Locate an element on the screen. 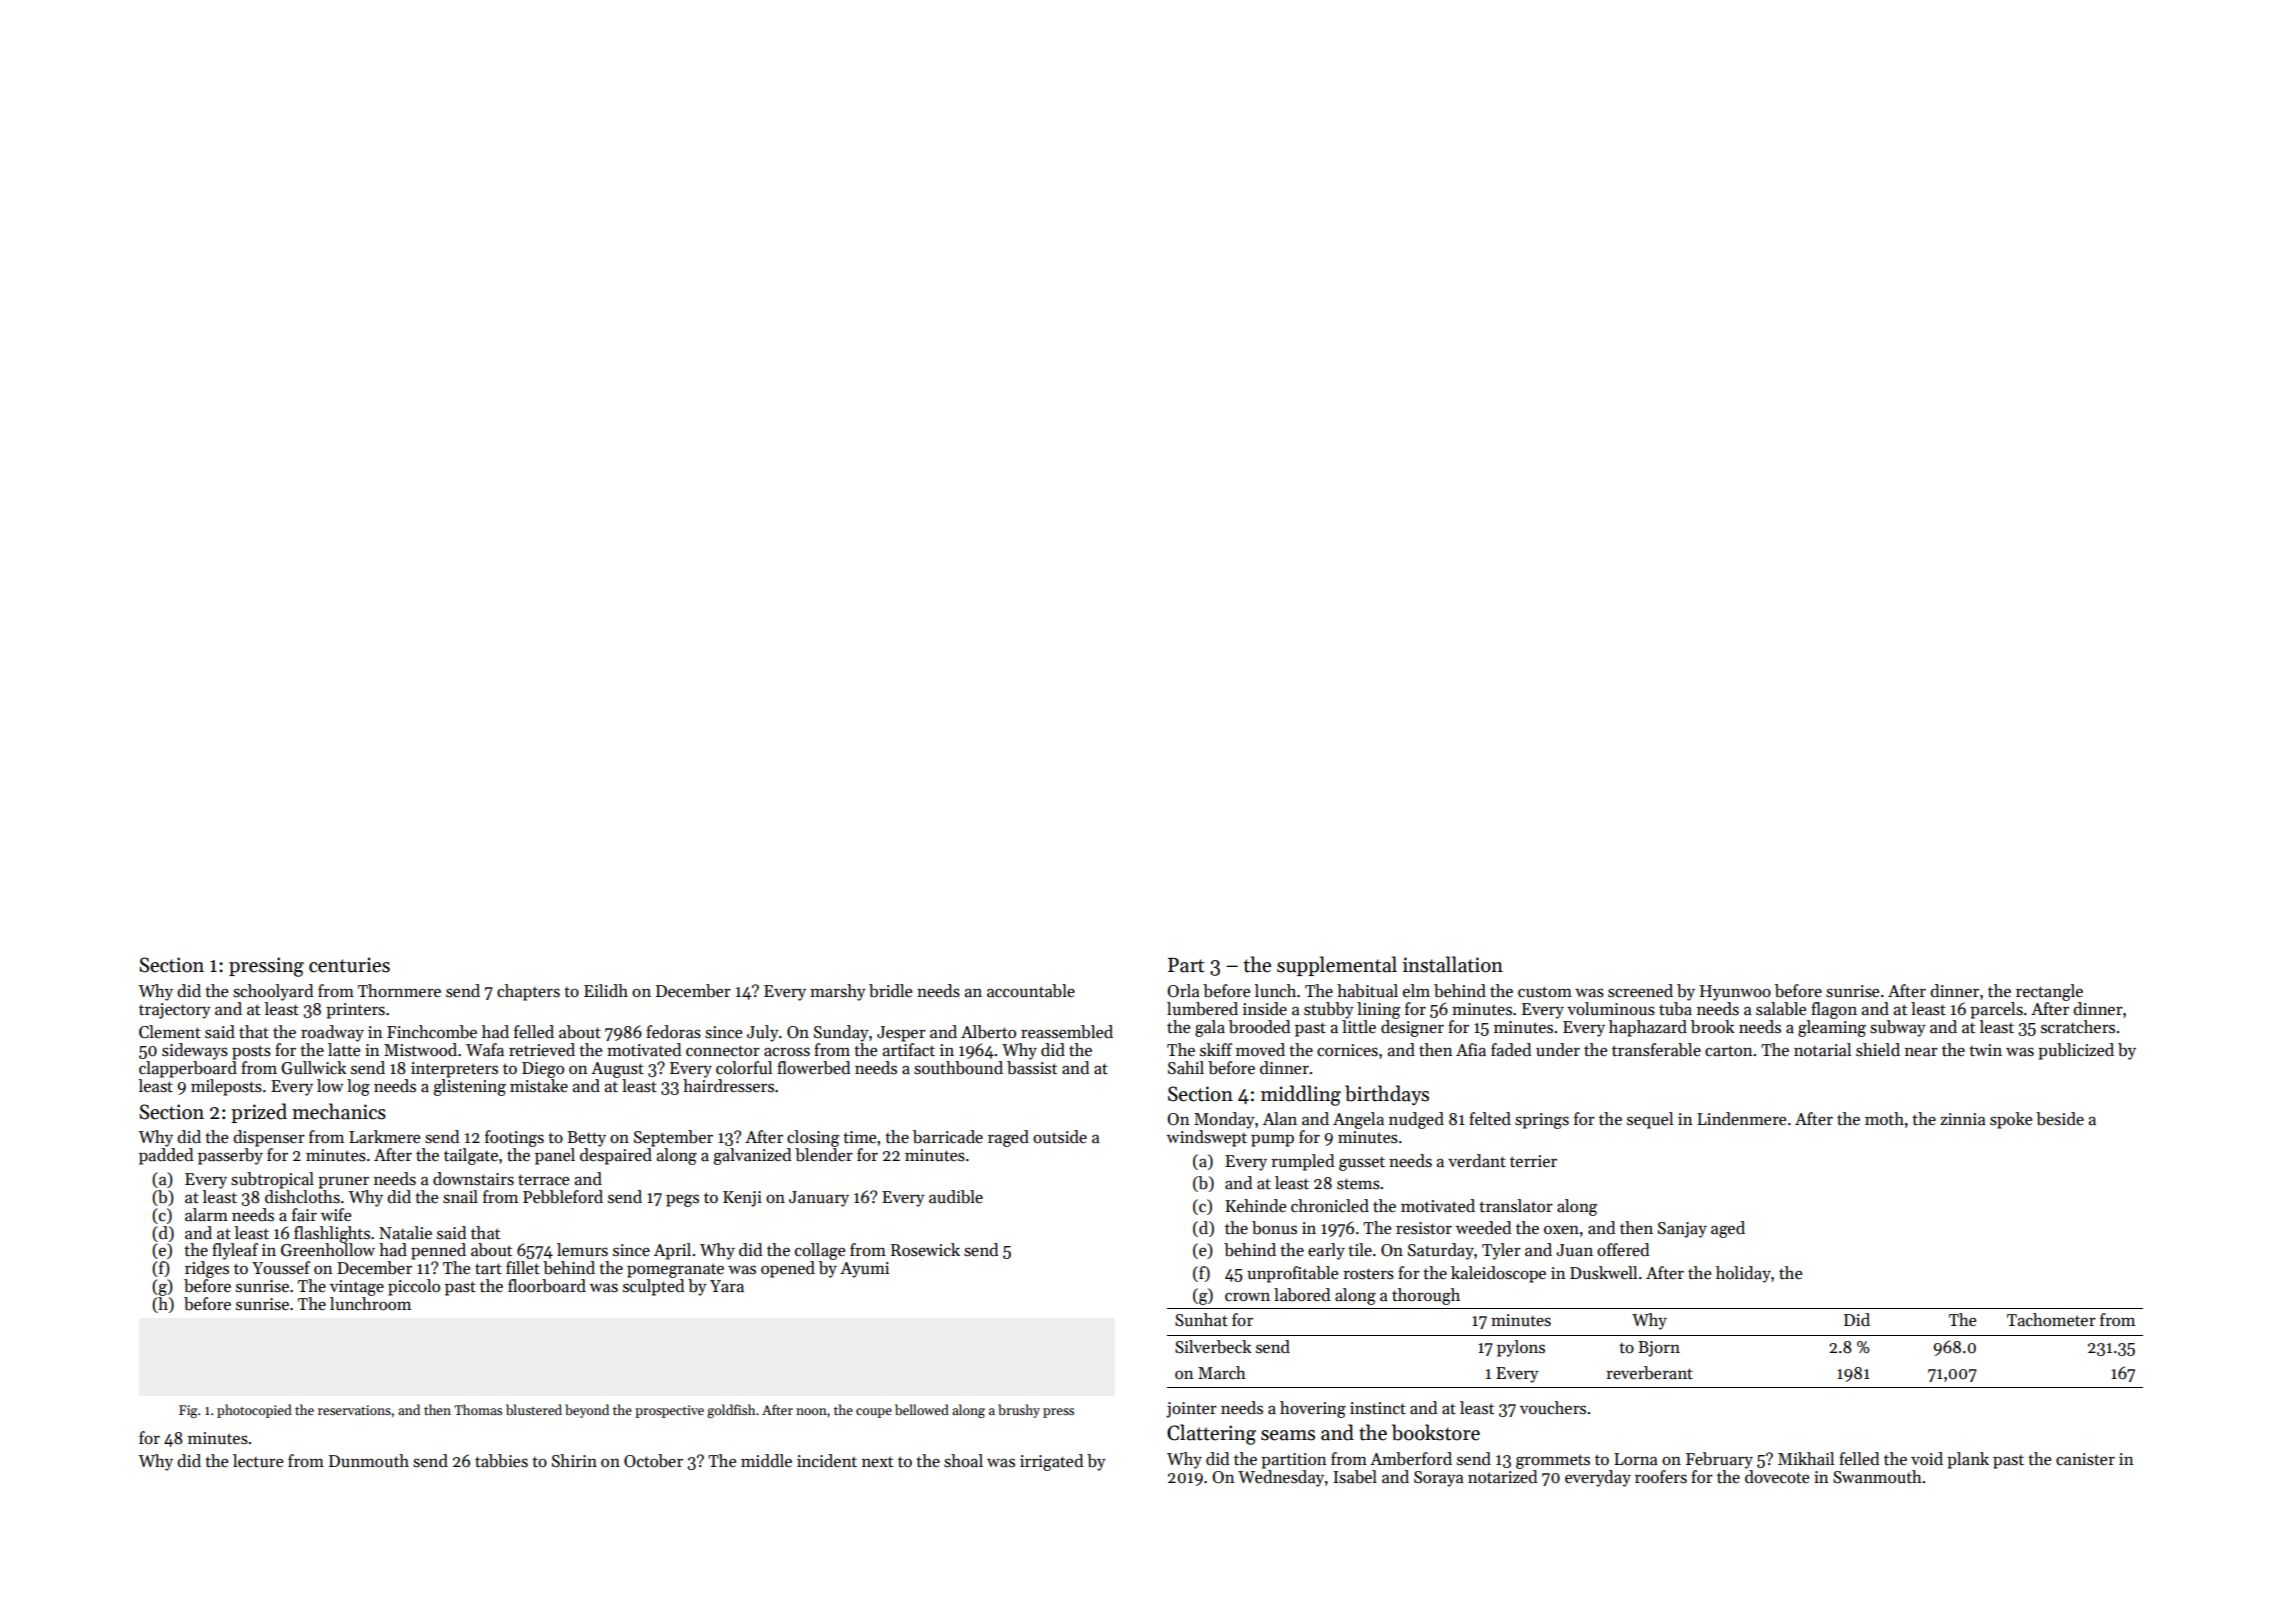  bassist is located at coordinates (1032, 1068).
